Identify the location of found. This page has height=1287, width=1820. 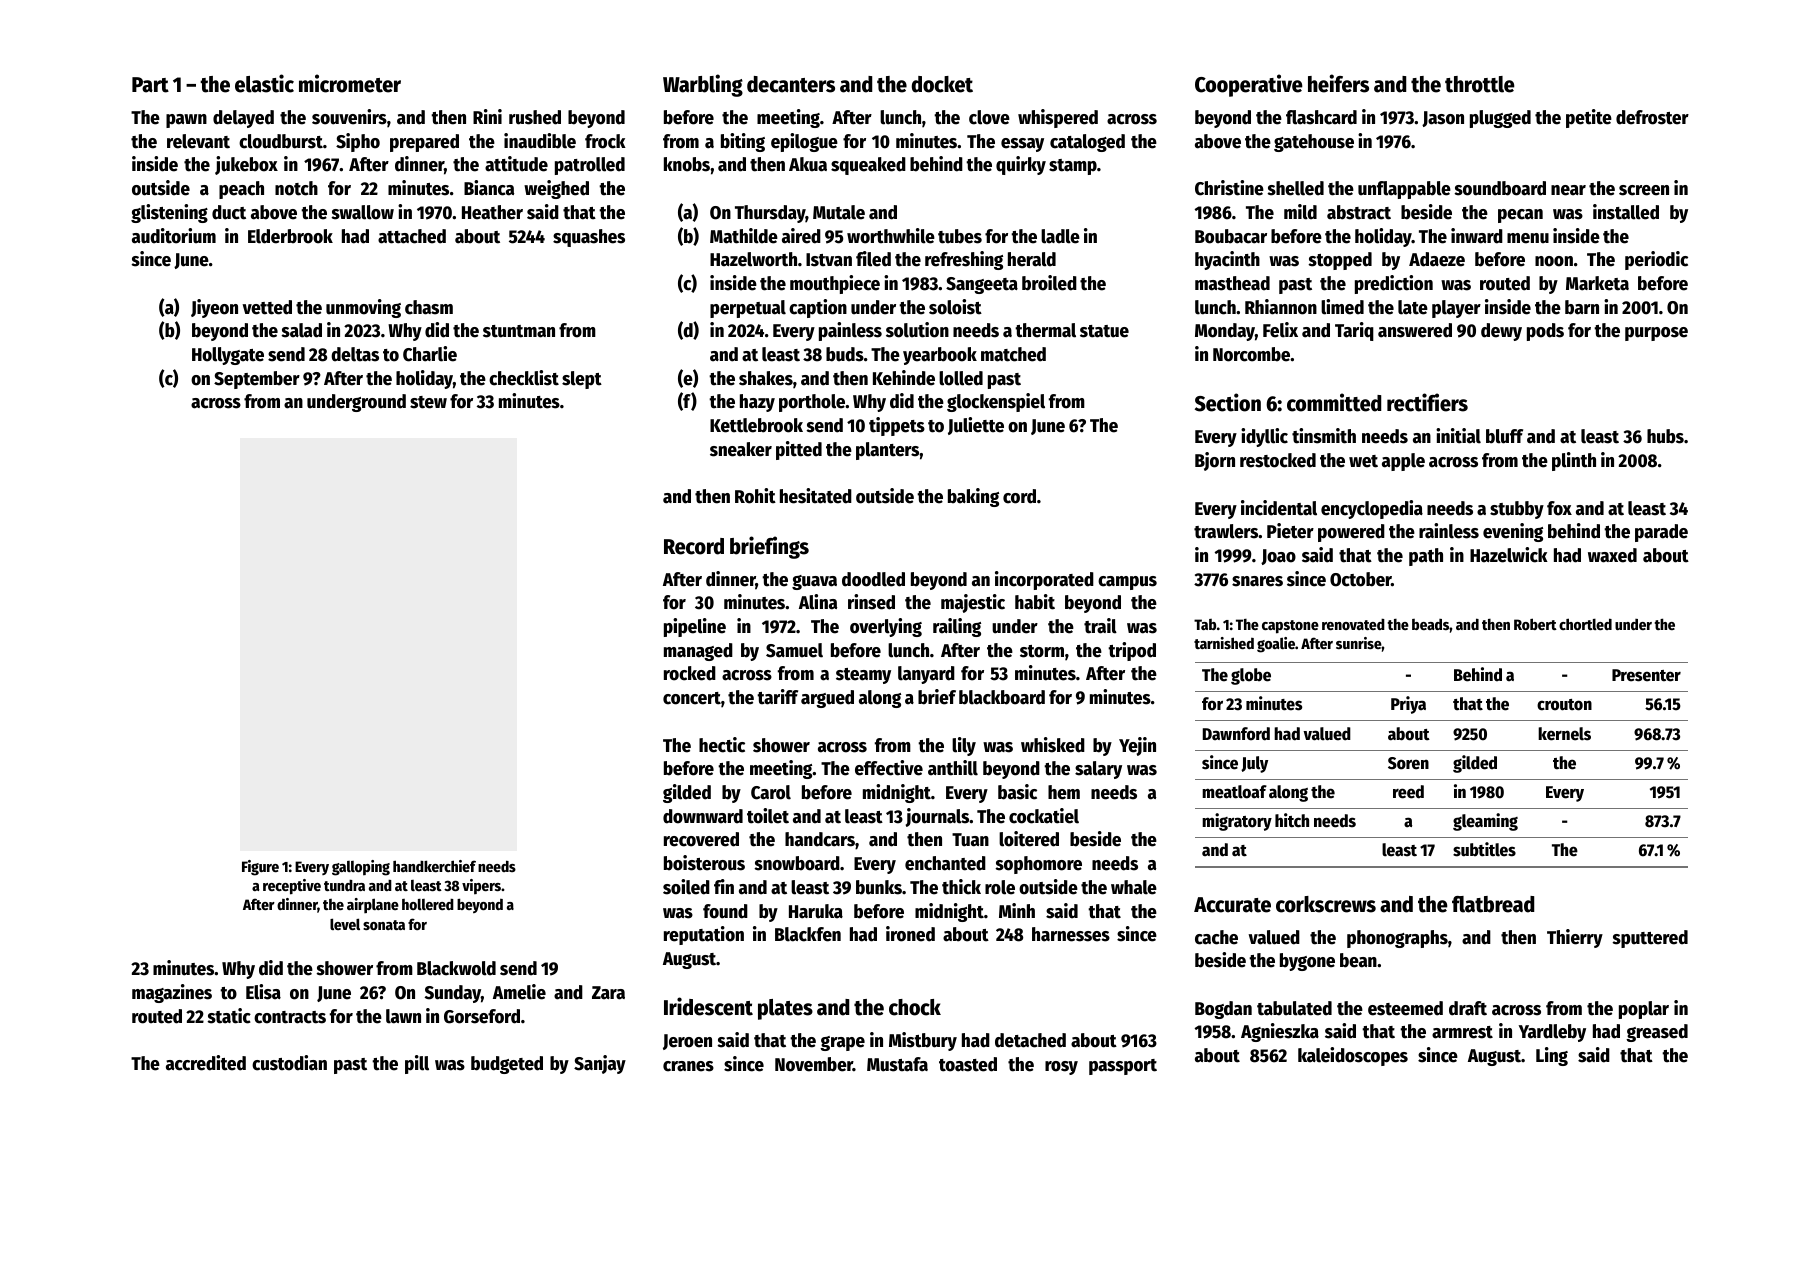
(725, 911).
